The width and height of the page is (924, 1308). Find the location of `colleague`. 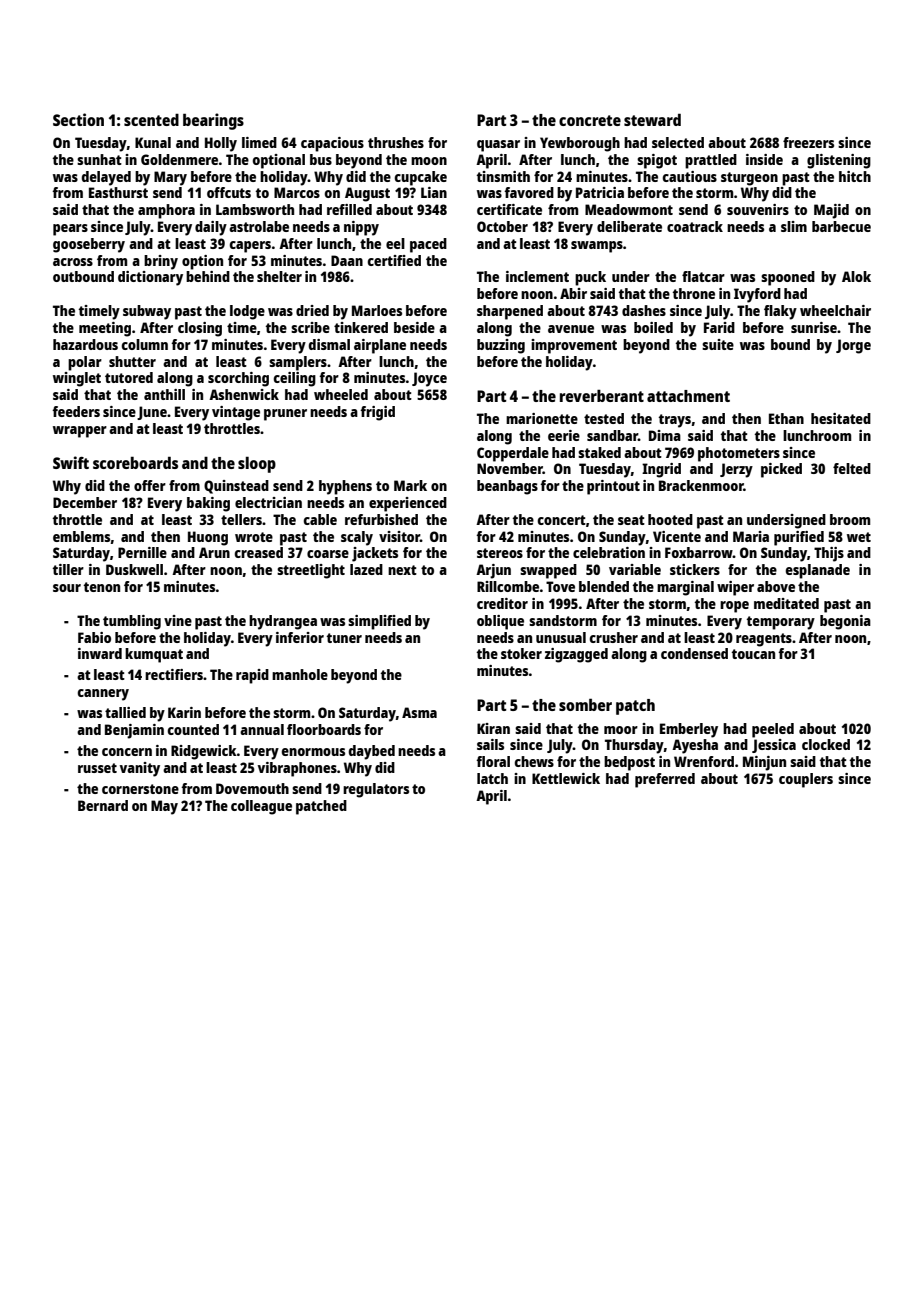

colleague is located at coordinates (261, 807).
